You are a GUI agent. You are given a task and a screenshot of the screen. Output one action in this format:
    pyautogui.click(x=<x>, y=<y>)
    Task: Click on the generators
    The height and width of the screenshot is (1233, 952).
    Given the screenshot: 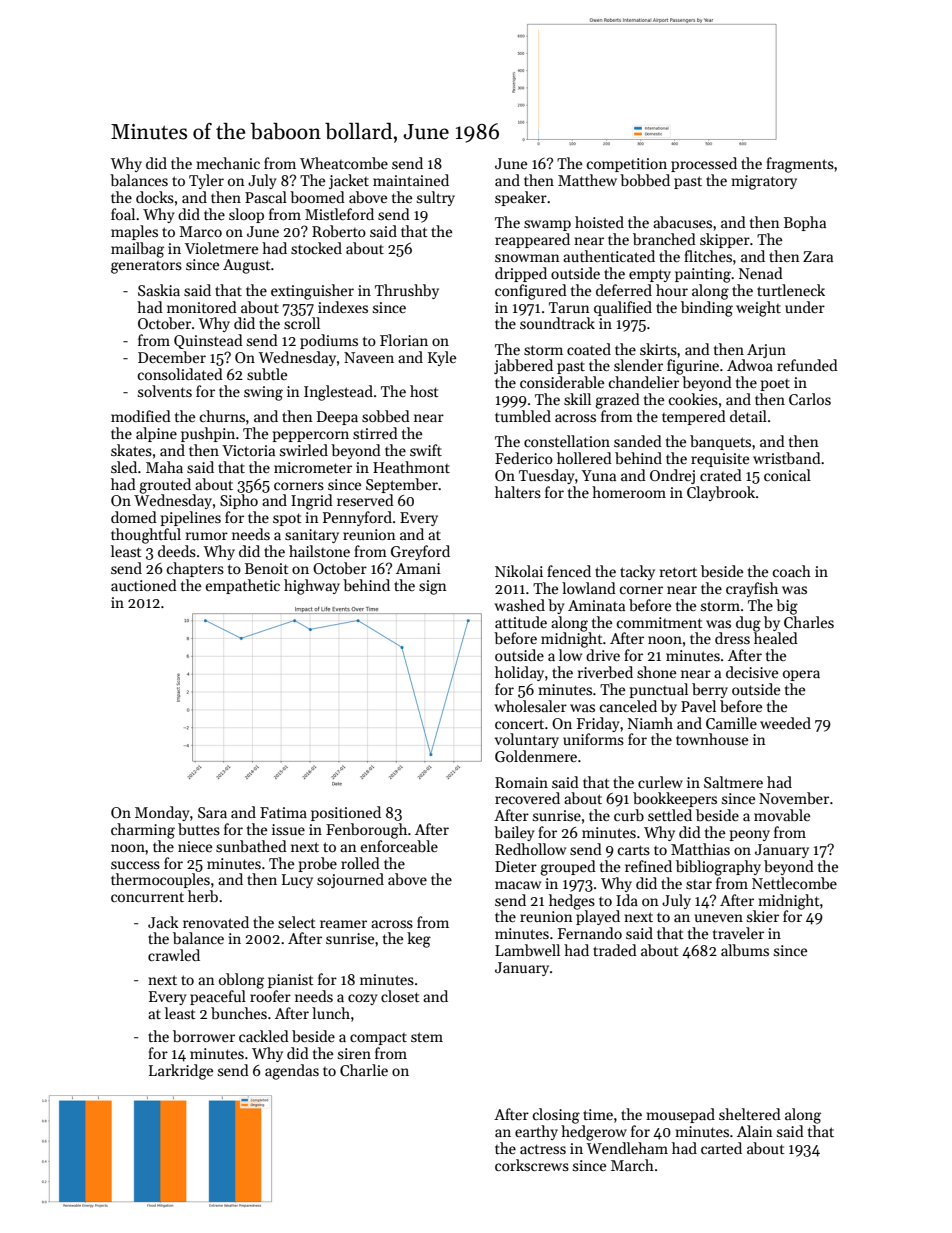 What is the action you would take?
    pyautogui.click(x=146, y=267)
